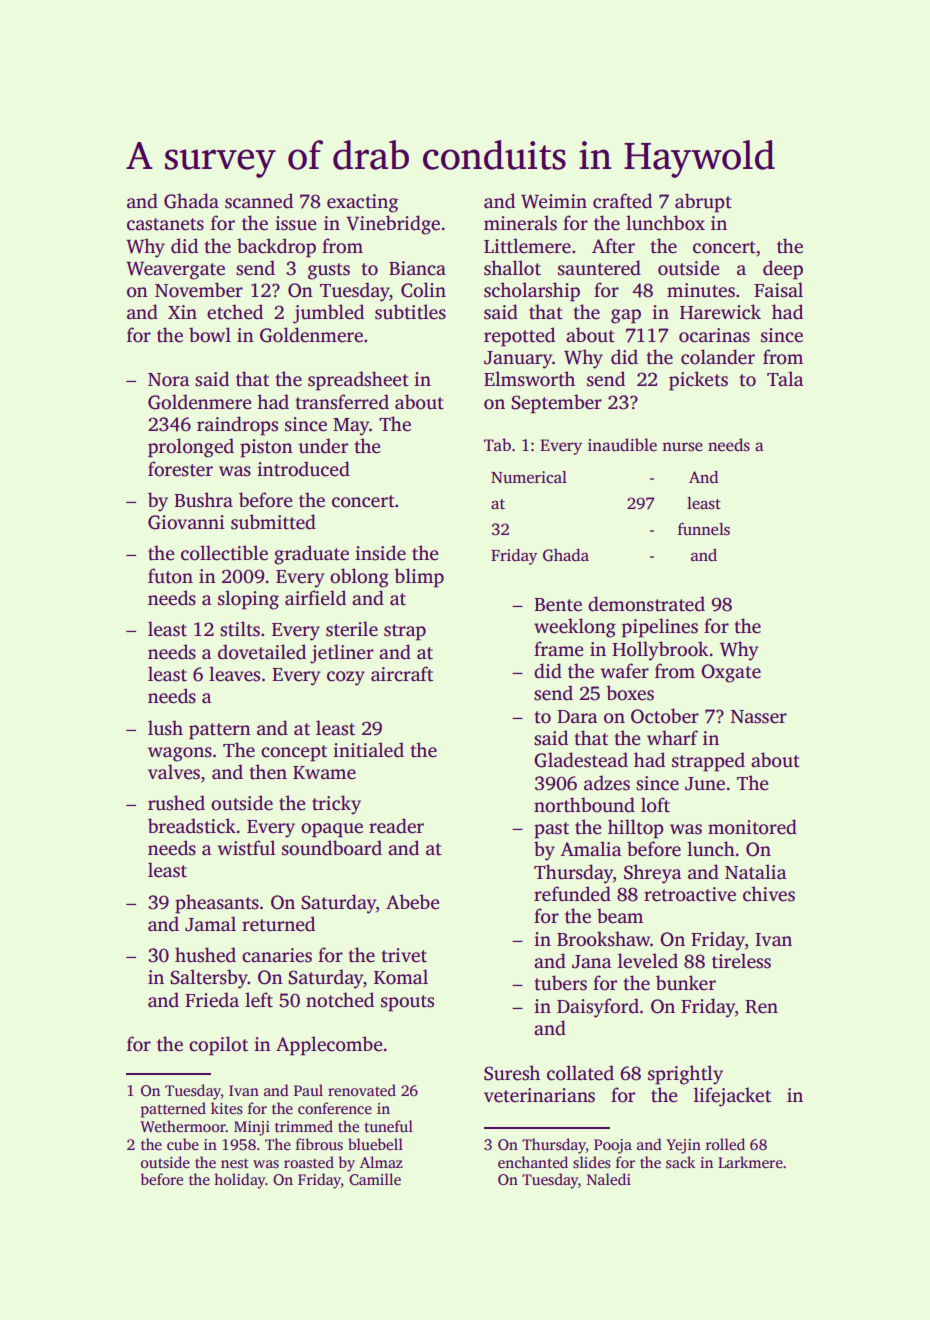  I want to click on wafer, so click(624, 671).
